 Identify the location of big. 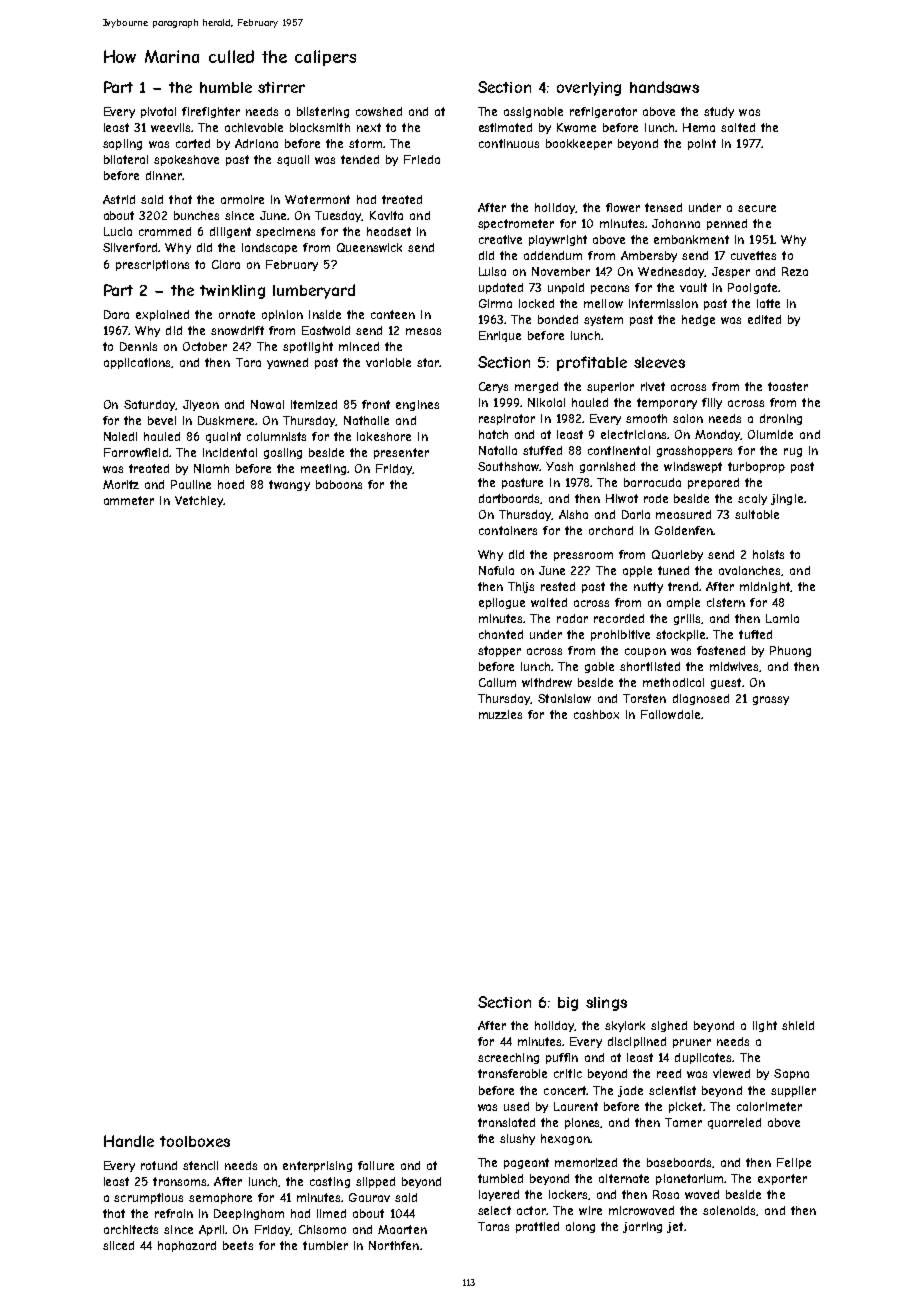
(568, 1004).
